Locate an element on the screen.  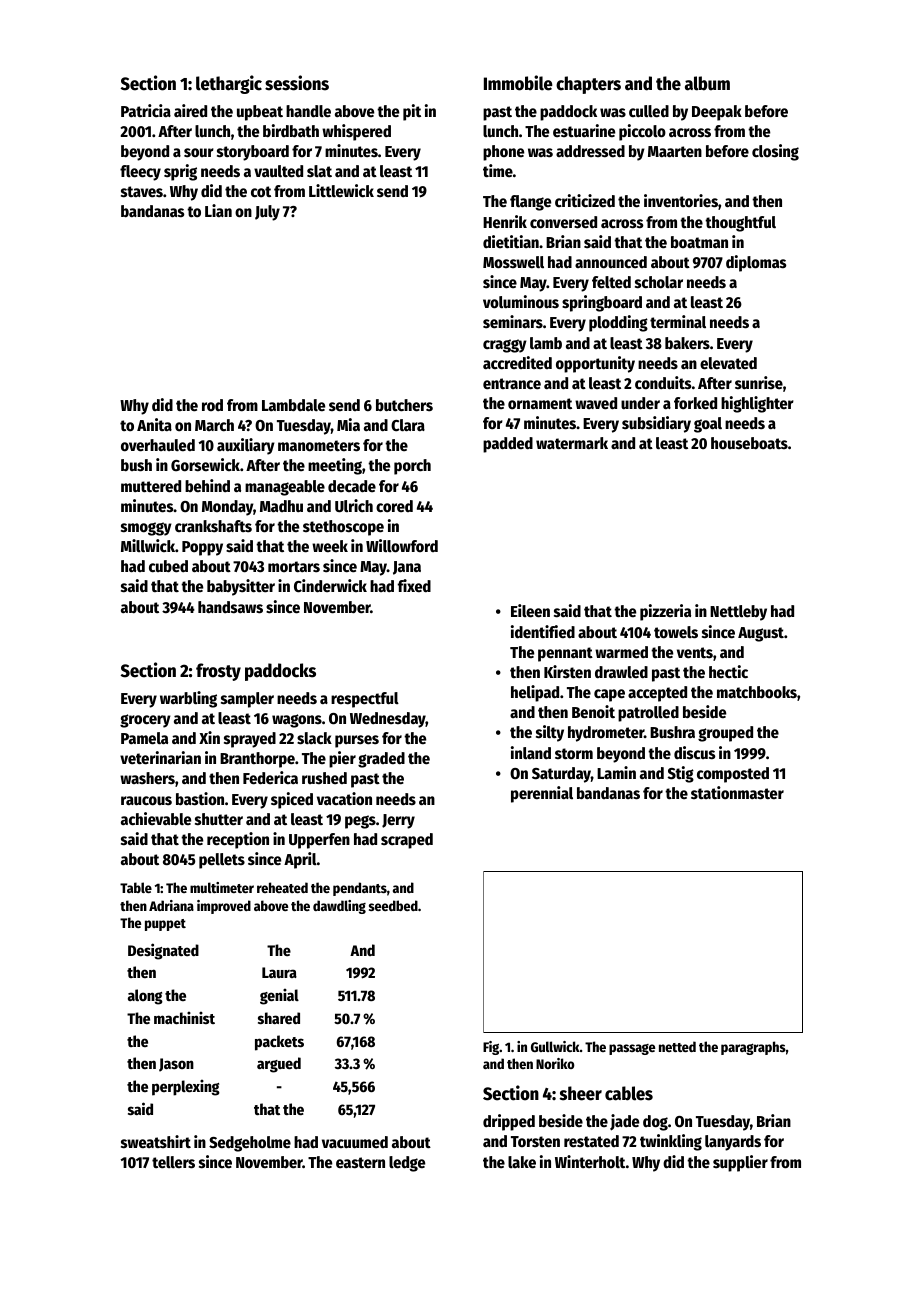
paragraphs is located at coordinates (753, 1048).
